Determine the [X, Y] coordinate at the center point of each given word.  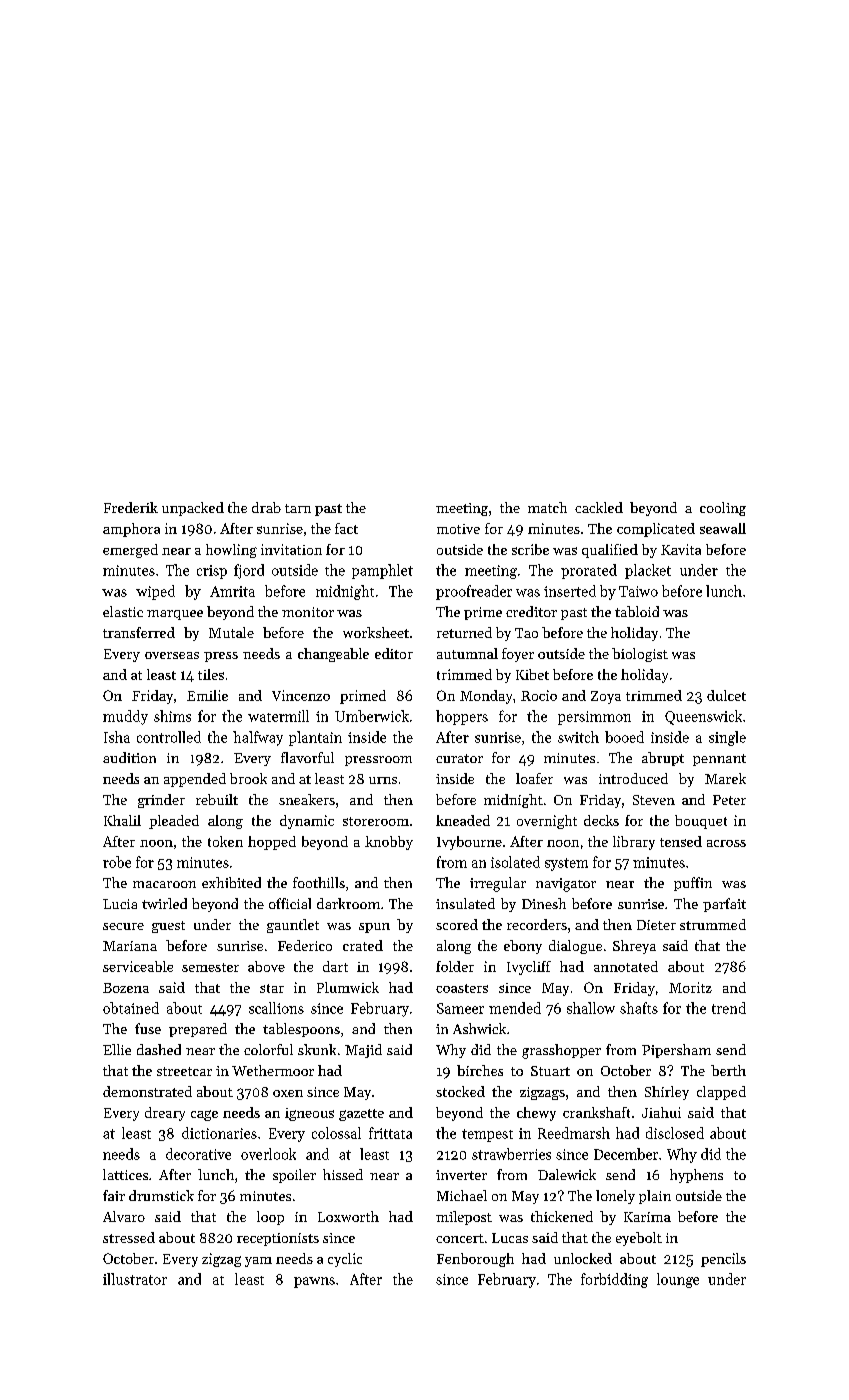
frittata [390, 1133]
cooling [723, 509]
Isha [117, 737]
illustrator [135, 1279]
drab [266, 507]
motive [458, 529]
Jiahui [661, 1112]
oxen [288, 1093]
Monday [486, 697]
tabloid [637, 611]
